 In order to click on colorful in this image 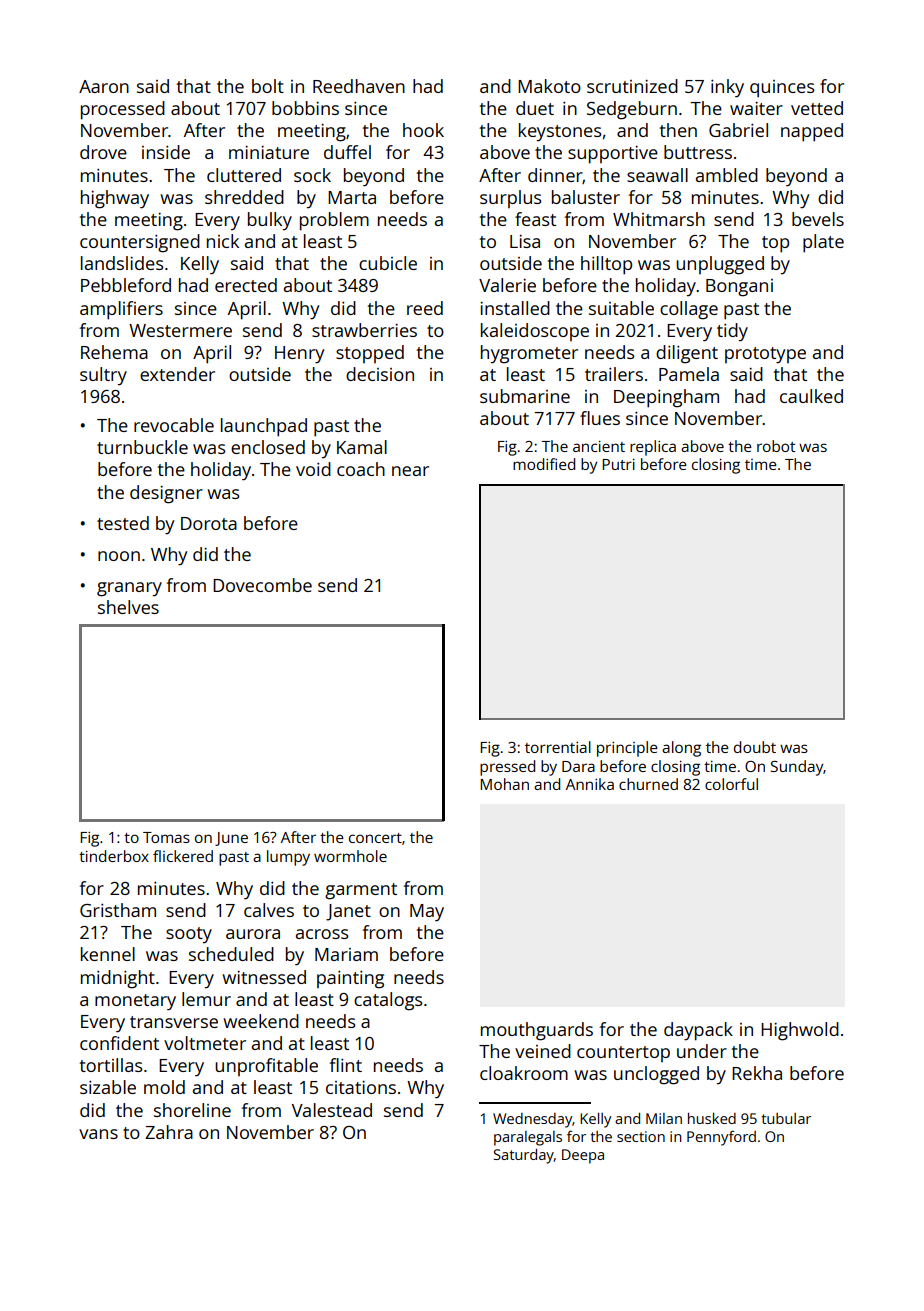, I will do `click(731, 784)`.
